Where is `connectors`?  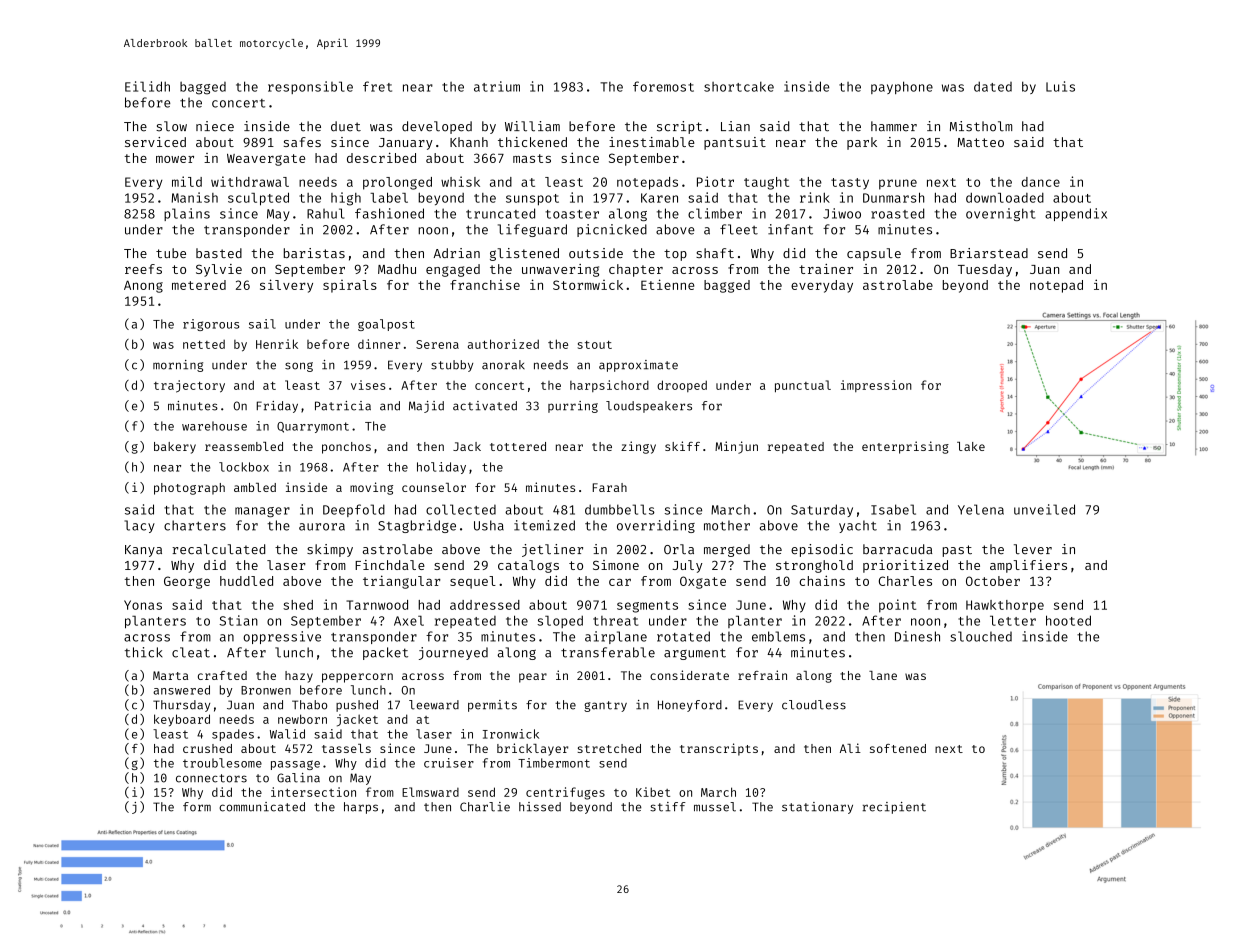
connectors is located at coordinates (211, 778).
